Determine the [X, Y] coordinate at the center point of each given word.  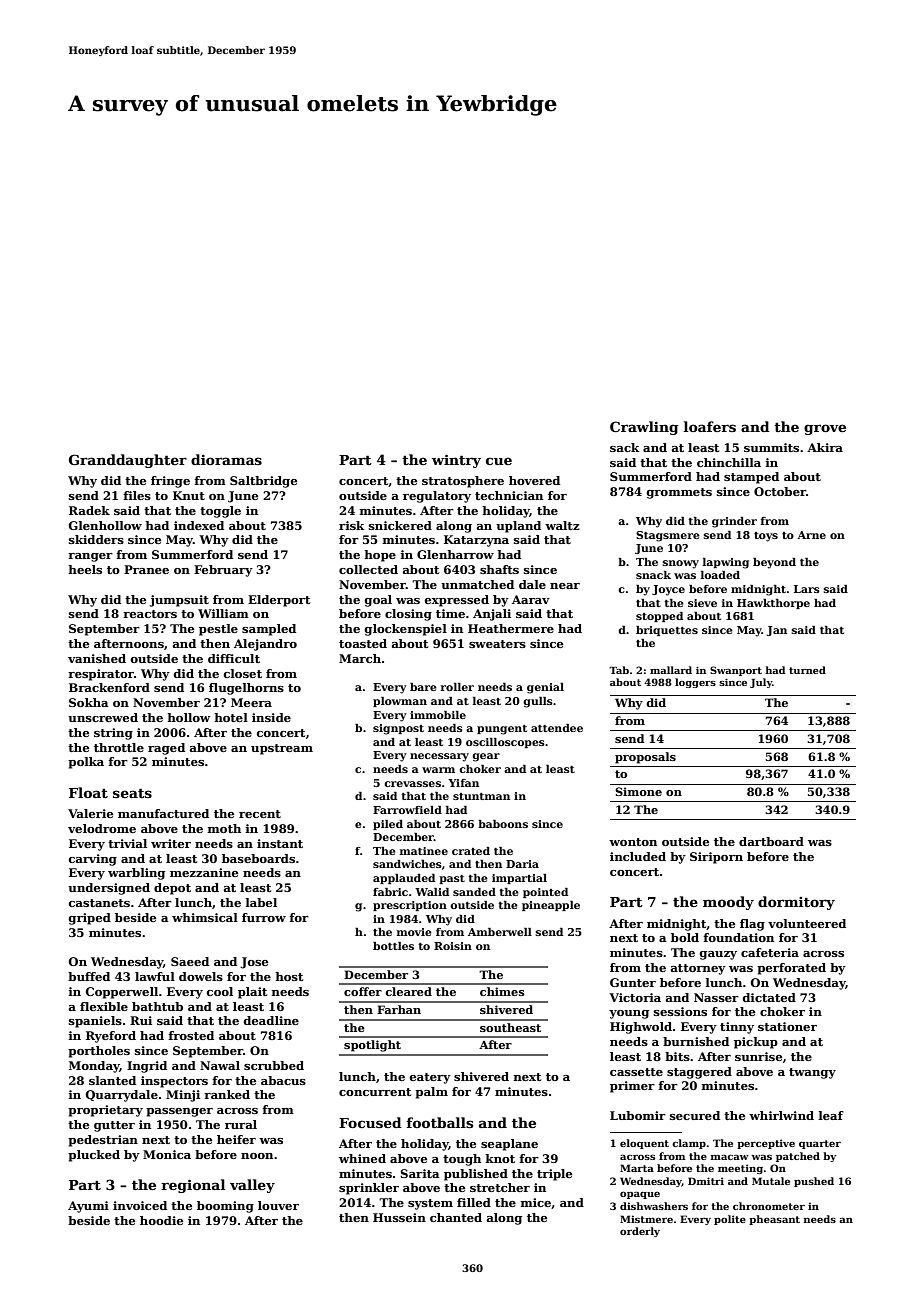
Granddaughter [128, 461]
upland [518, 527]
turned [807, 670]
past [452, 879]
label [261, 902]
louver [278, 1205]
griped [90, 919]
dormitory [796, 903]
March [360, 658]
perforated [791, 969]
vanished [97, 658]
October [780, 491]
